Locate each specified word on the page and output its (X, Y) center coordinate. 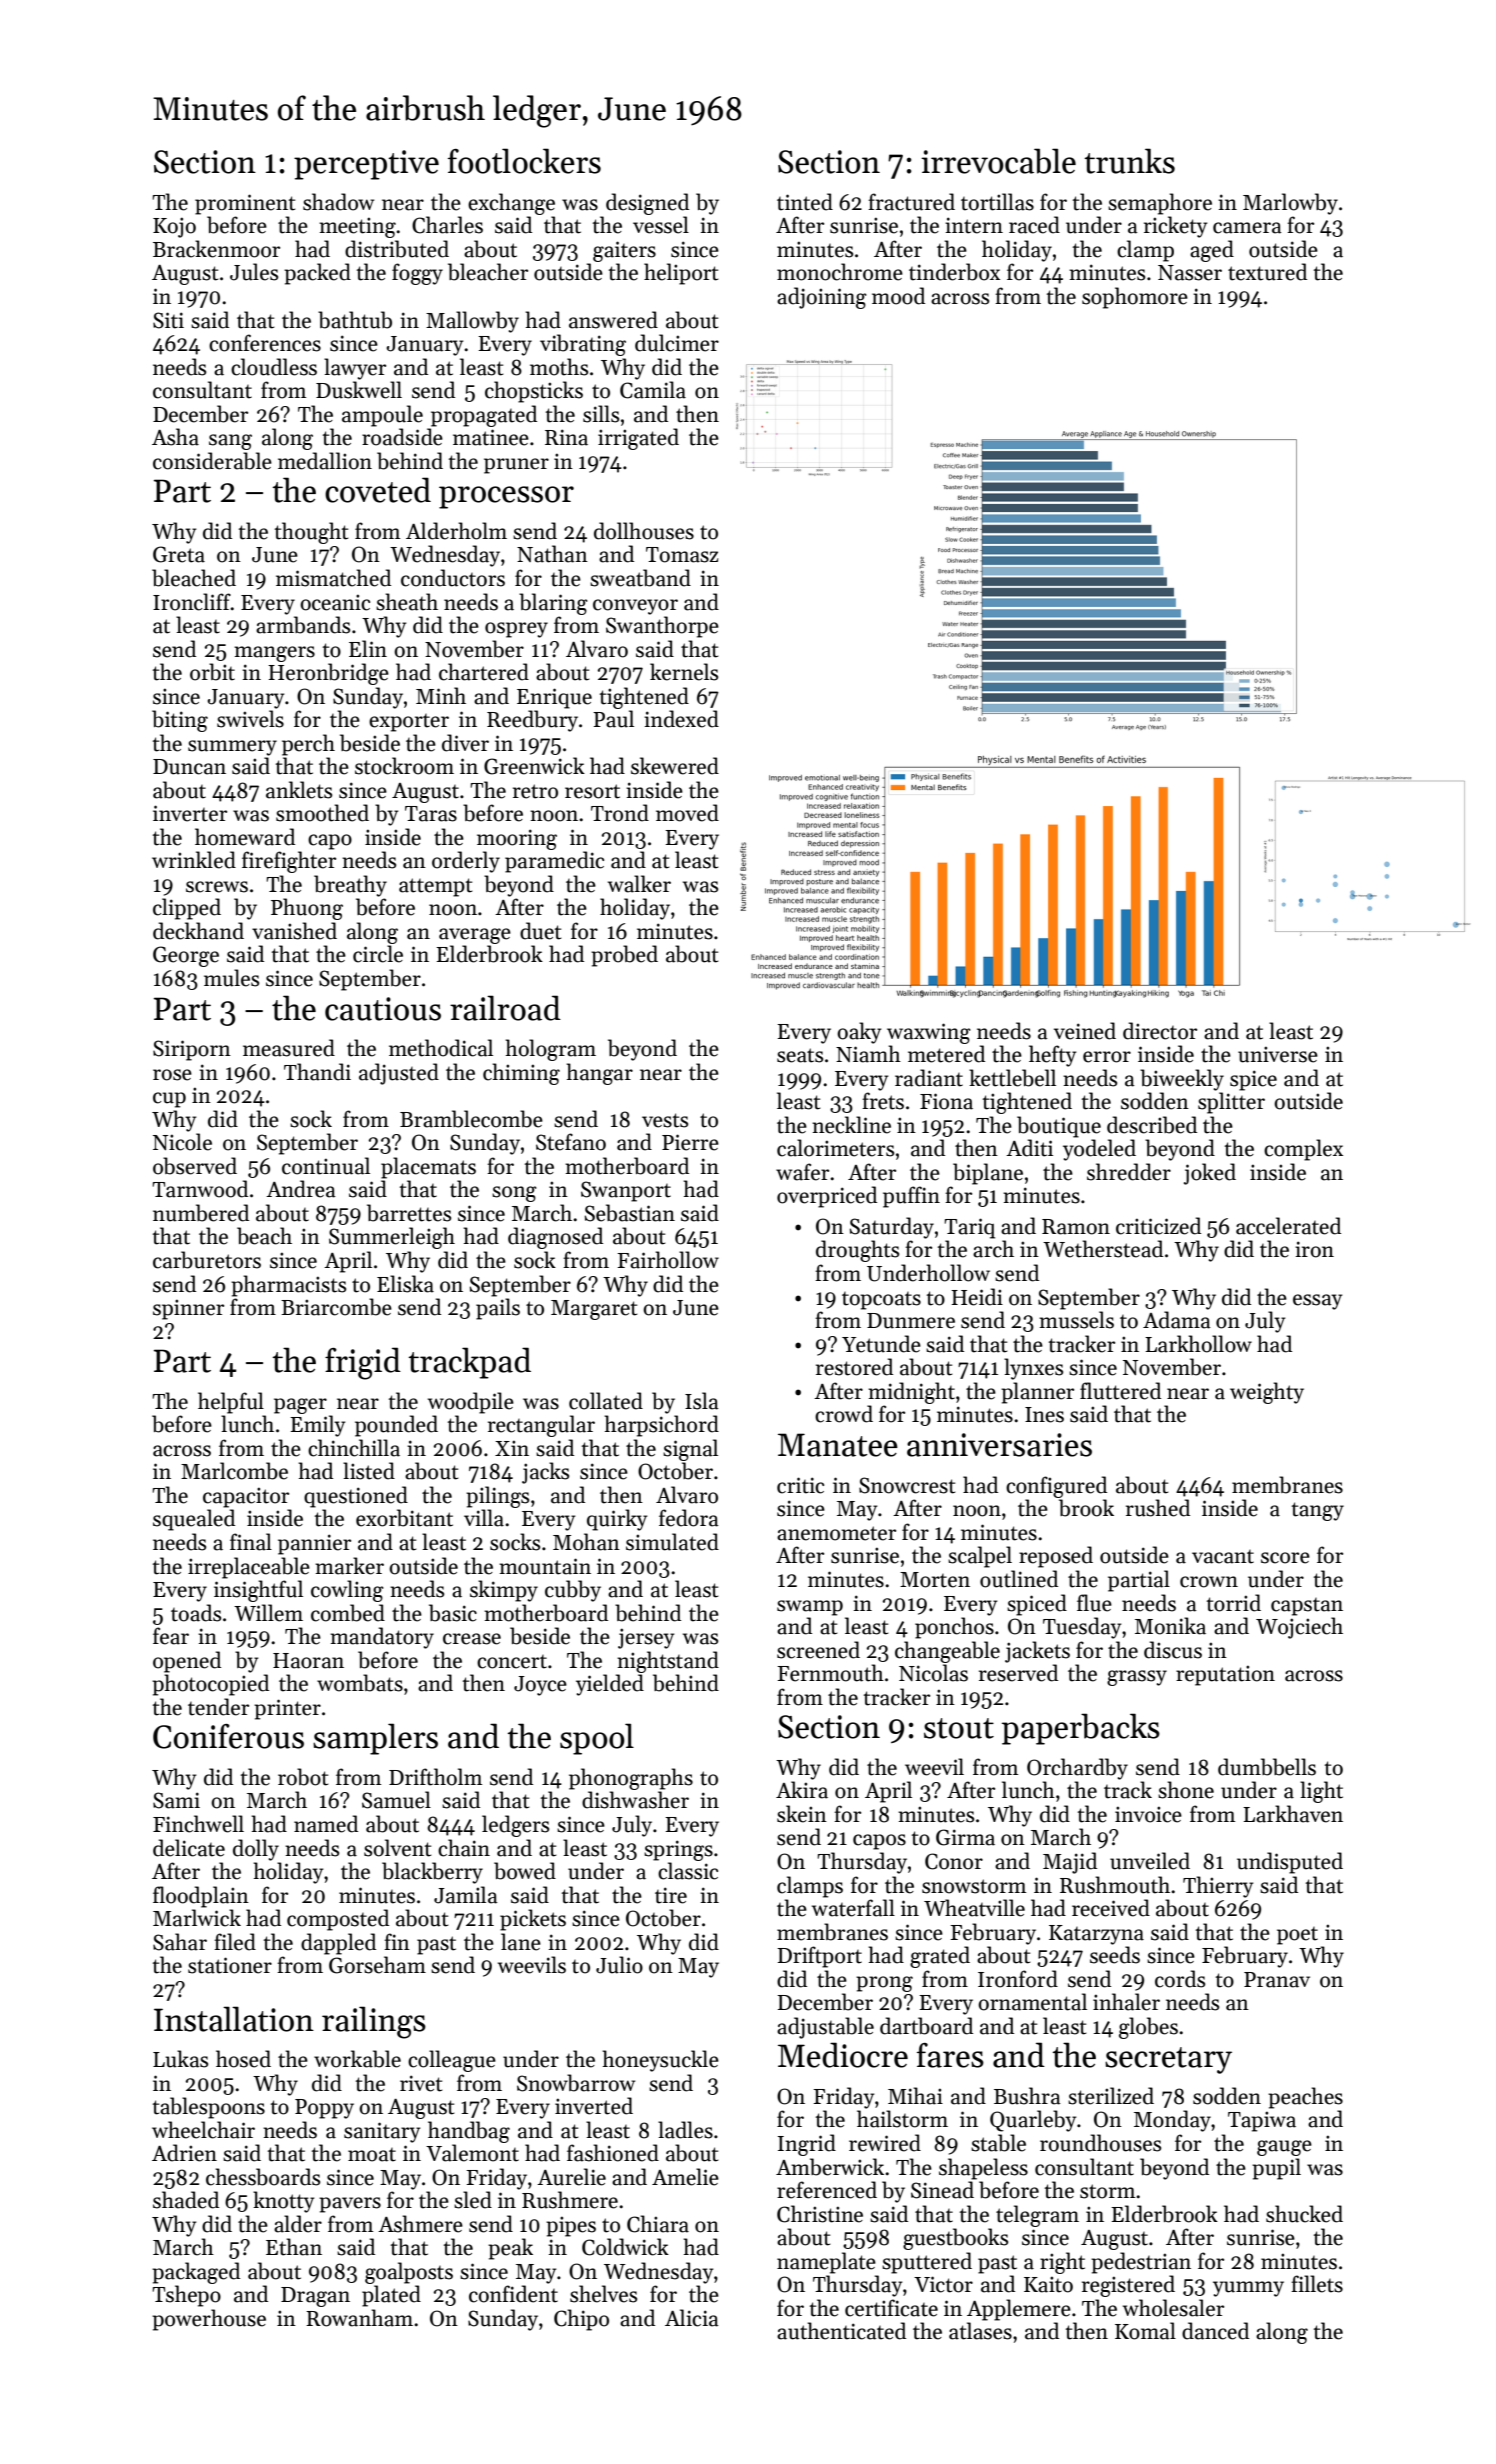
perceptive (366, 165)
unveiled (1150, 1861)
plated (391, 2296)
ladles (685, 2130)
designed (647, 204)
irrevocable (998, 161)
